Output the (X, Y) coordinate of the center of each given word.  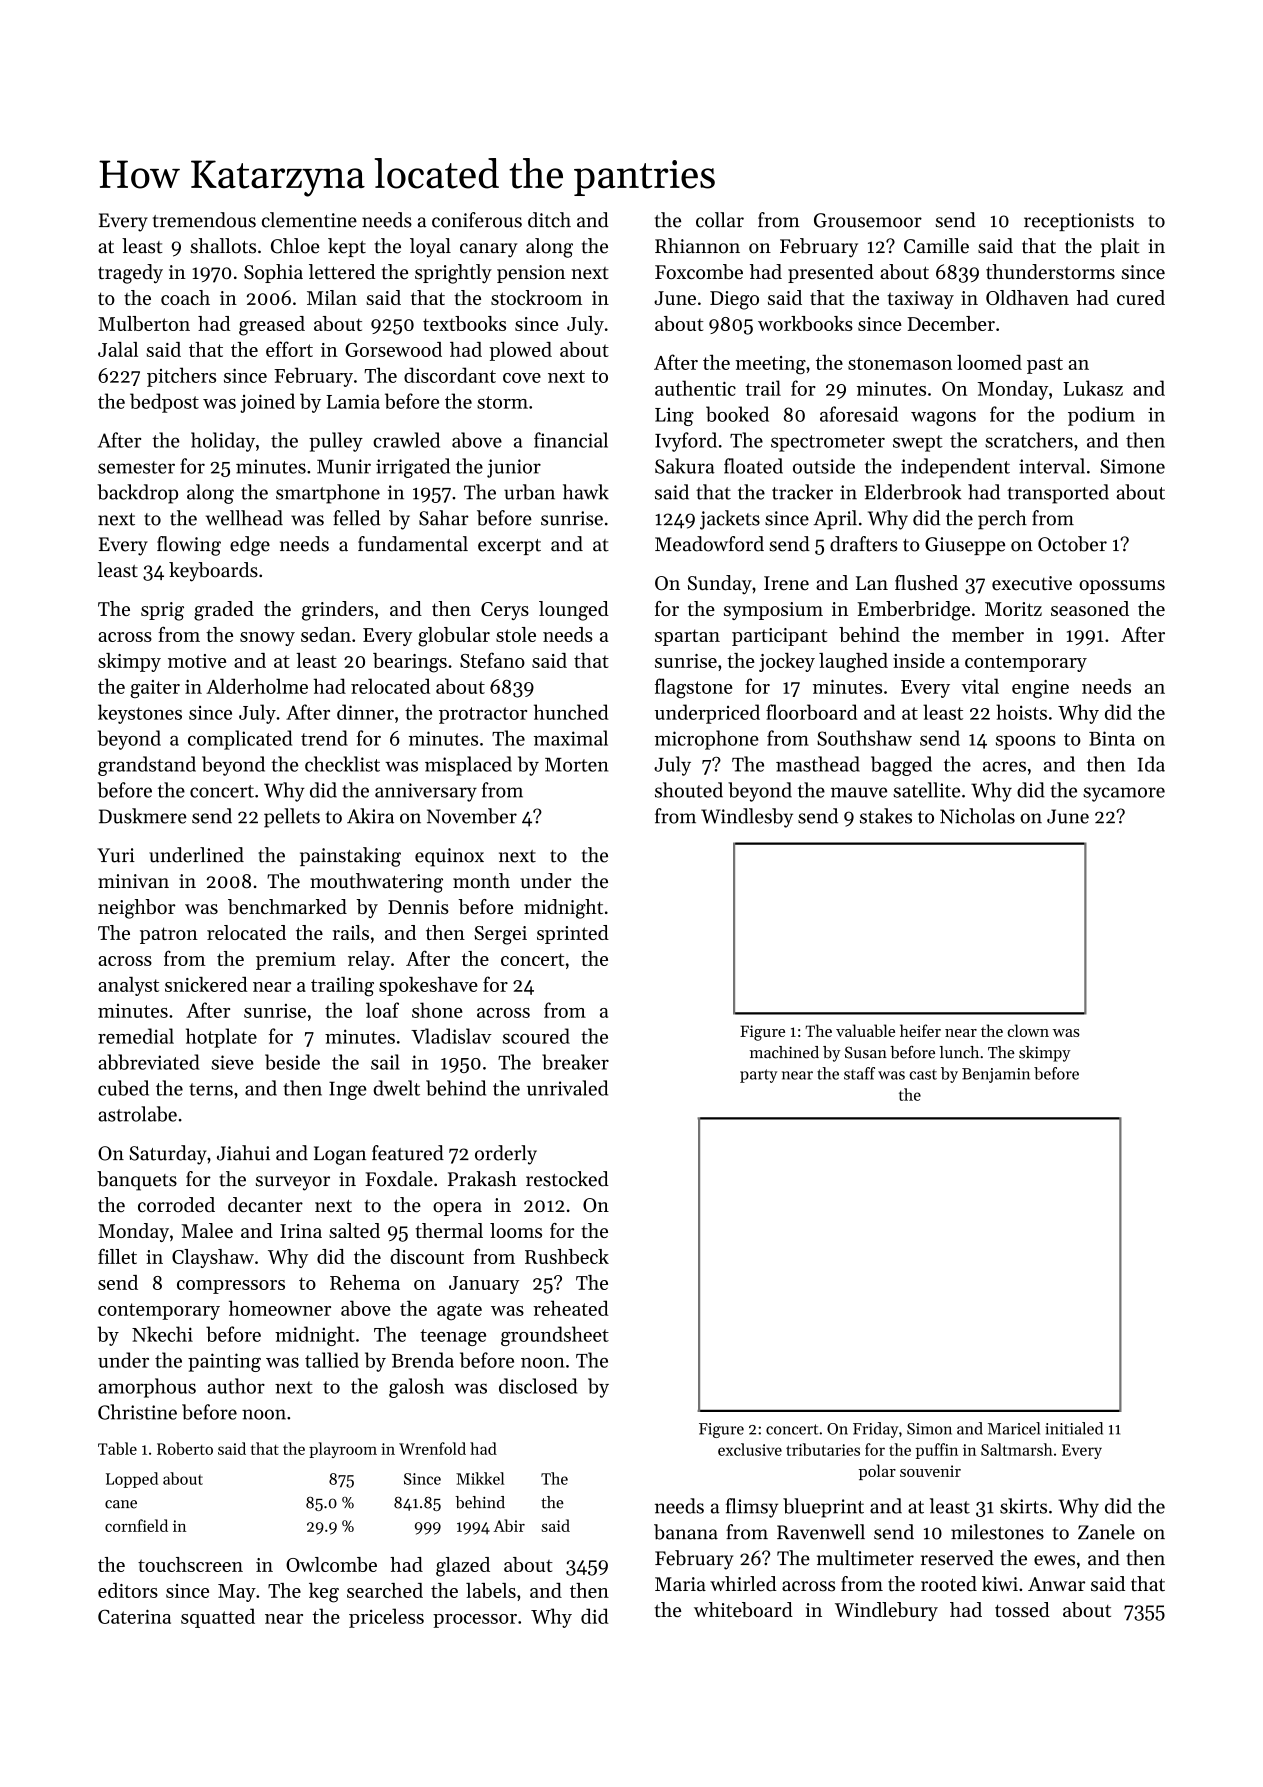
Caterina (134, 1616)
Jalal (118, 349)
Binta (1112, 738)
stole (516, 634)
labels (491, 1590)
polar (877, 1472)
